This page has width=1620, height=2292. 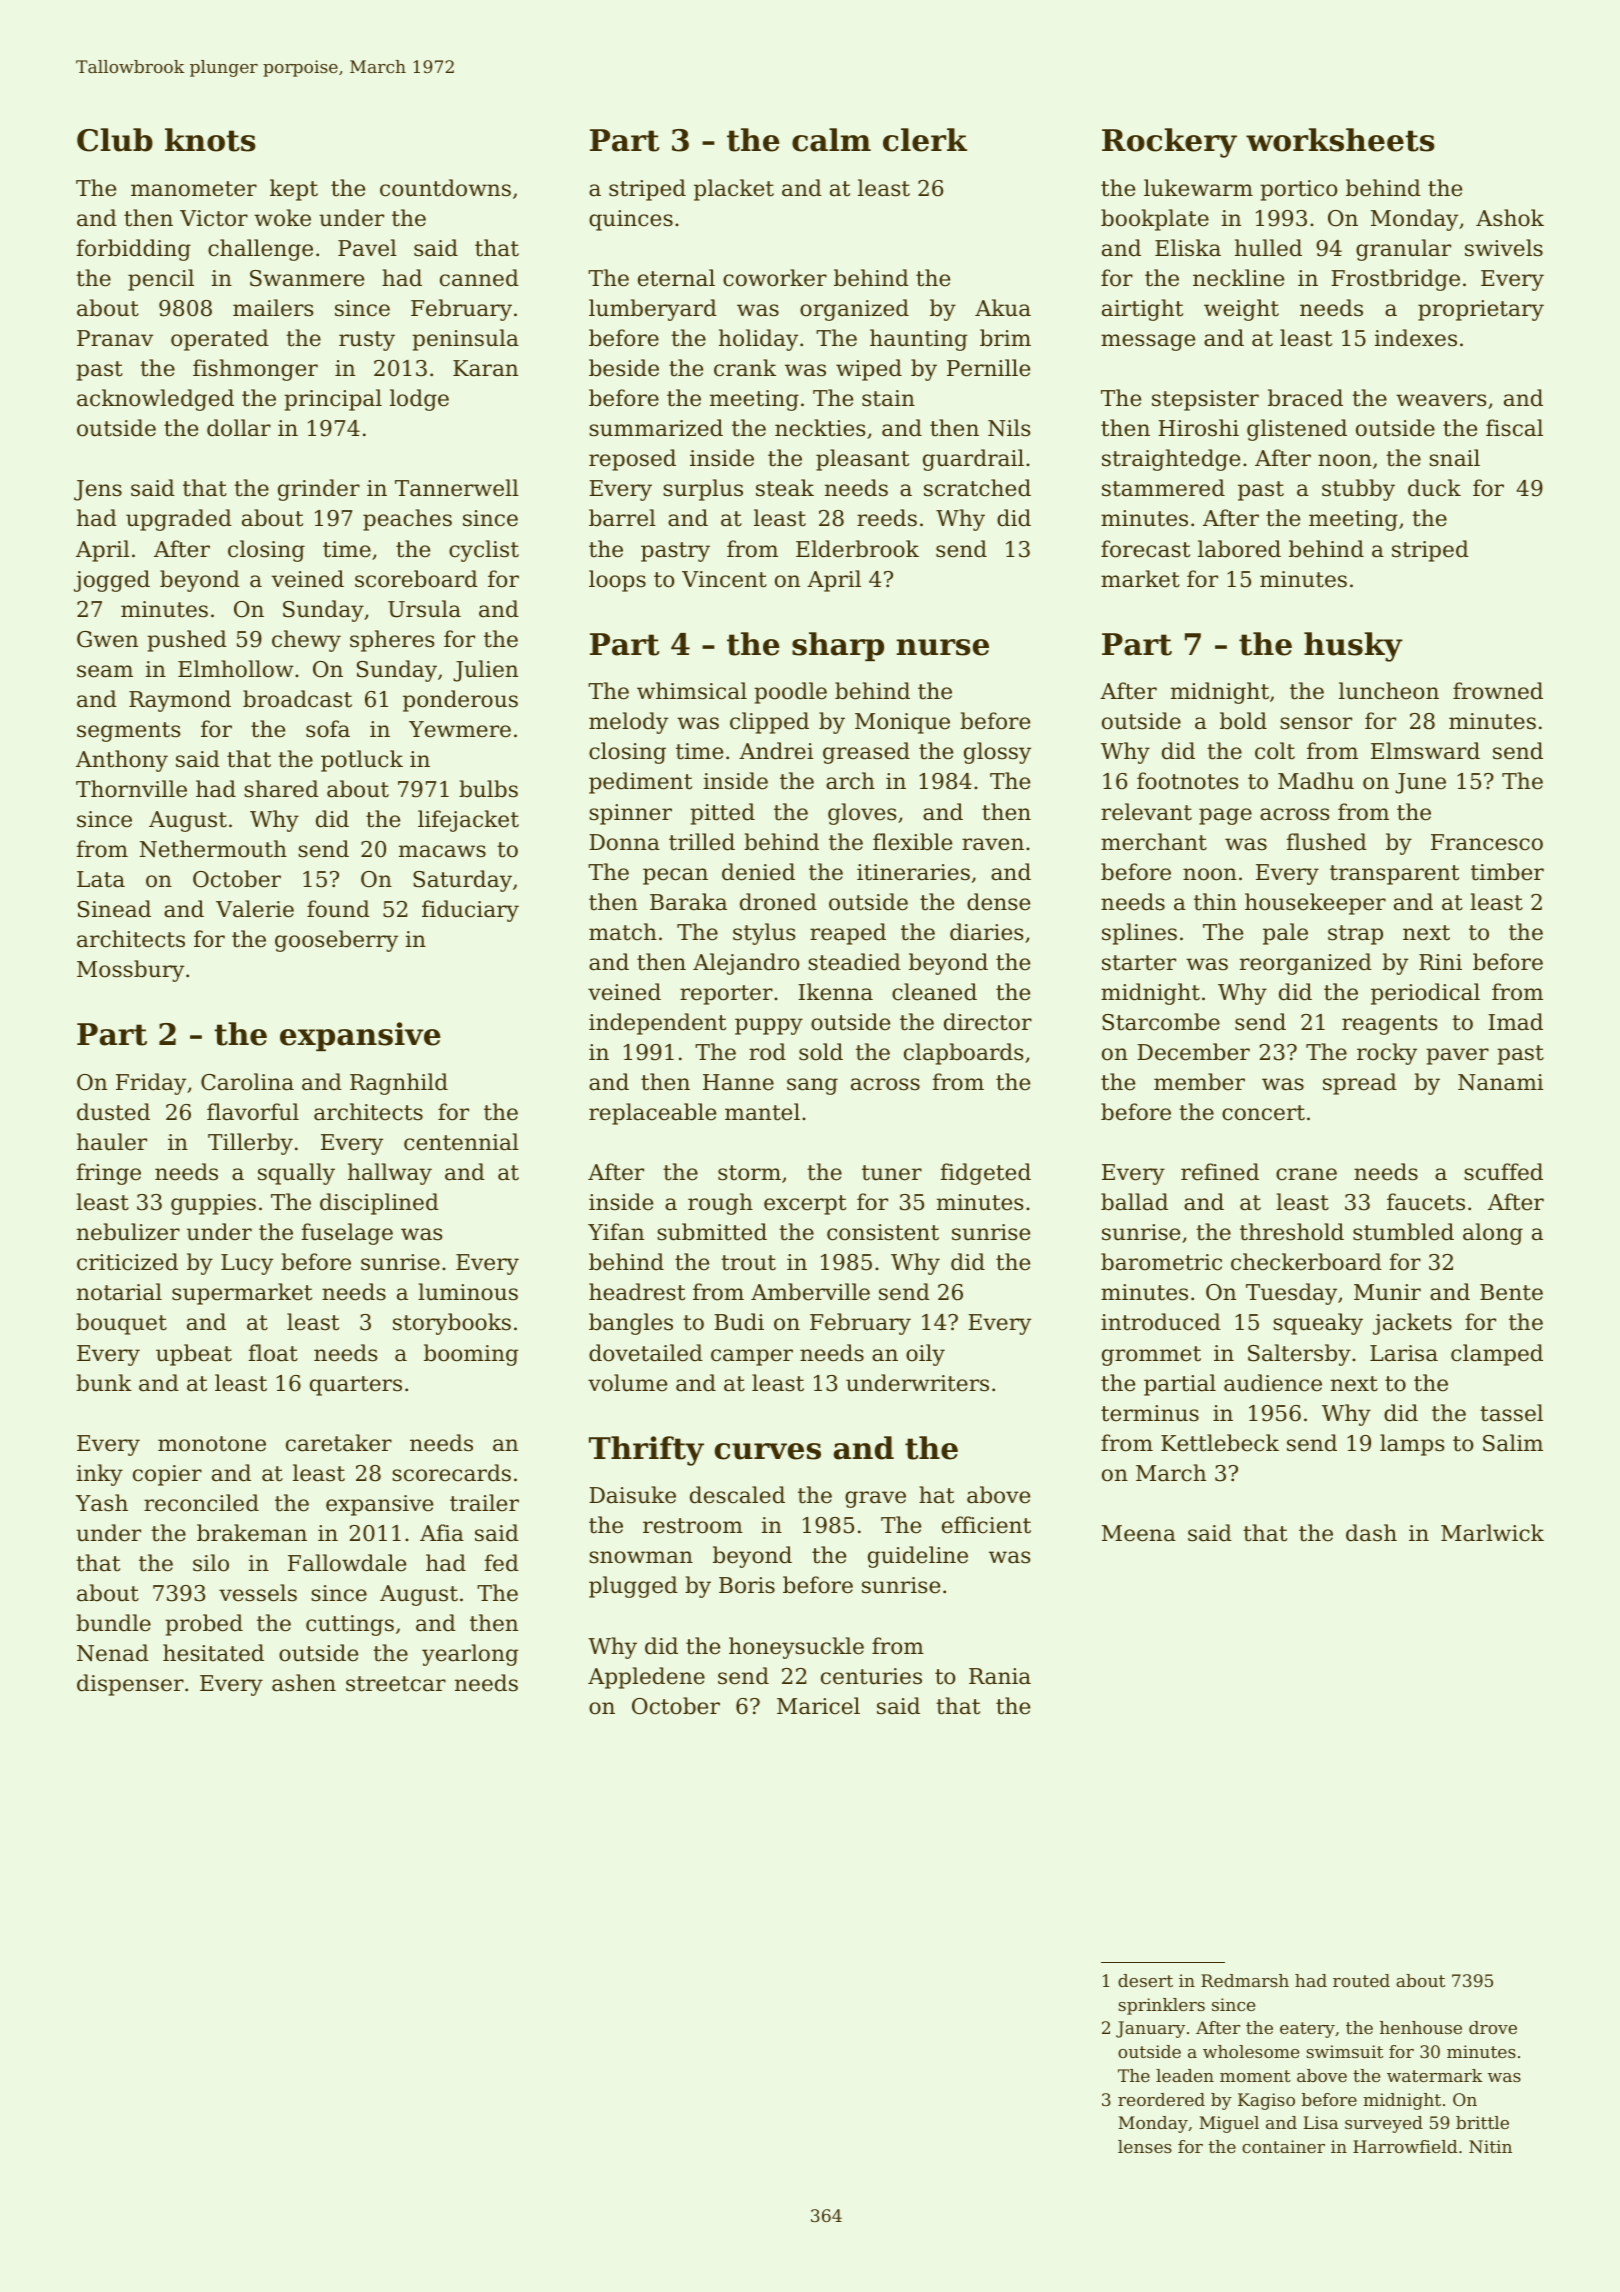 I want to click on clapboards, so click(x=963, y=1054).
